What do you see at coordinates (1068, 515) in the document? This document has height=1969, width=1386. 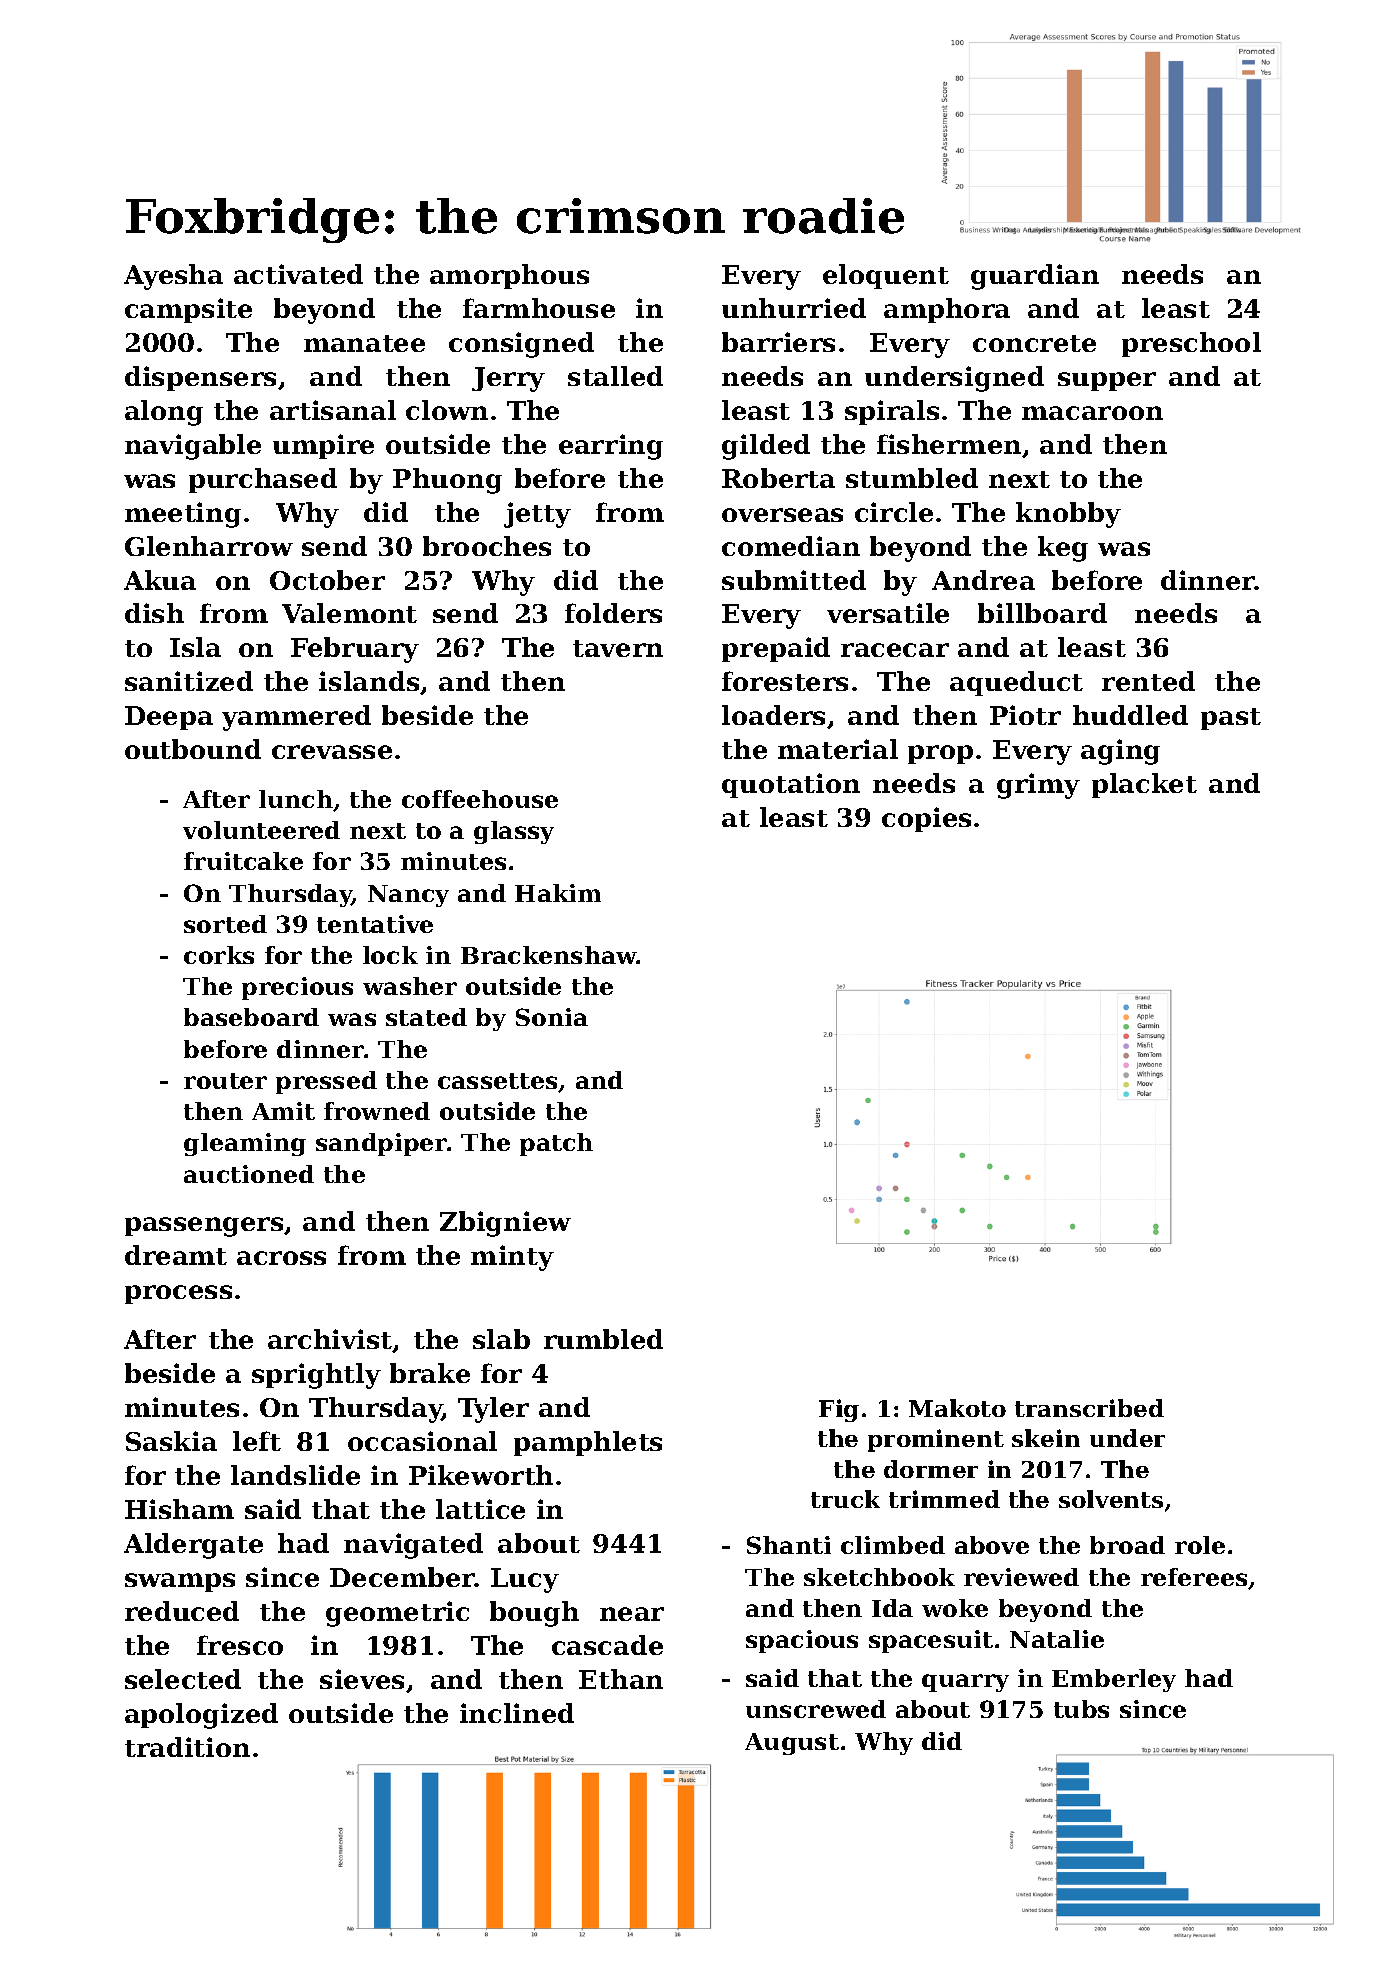 I see `knobby` at bounding box center [1068, 515].
